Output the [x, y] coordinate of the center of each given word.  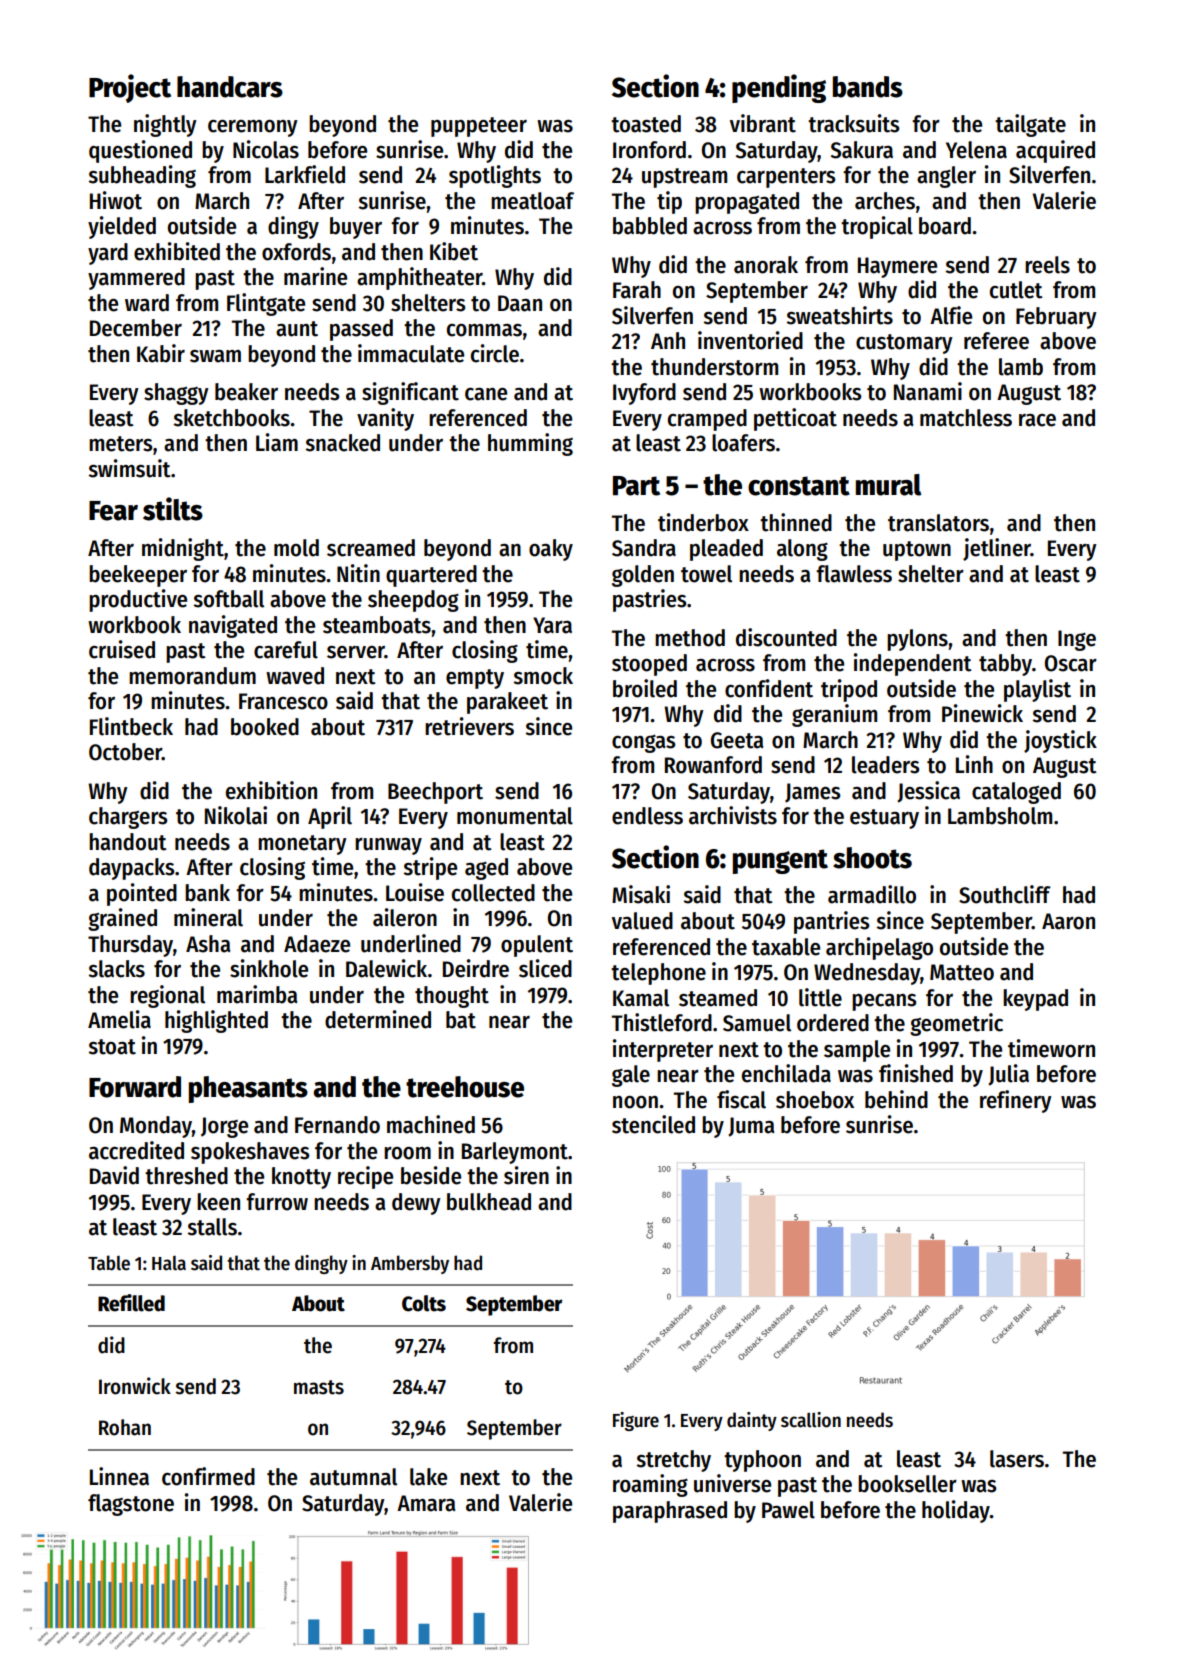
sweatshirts [840, 315]
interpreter [663, 1050]
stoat [112, 1047]
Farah [637, 290]
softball [229, 599]
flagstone [131, 1505]
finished [916, 1073]
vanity [385, 419]
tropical [877, 227]
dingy [293, 227]
